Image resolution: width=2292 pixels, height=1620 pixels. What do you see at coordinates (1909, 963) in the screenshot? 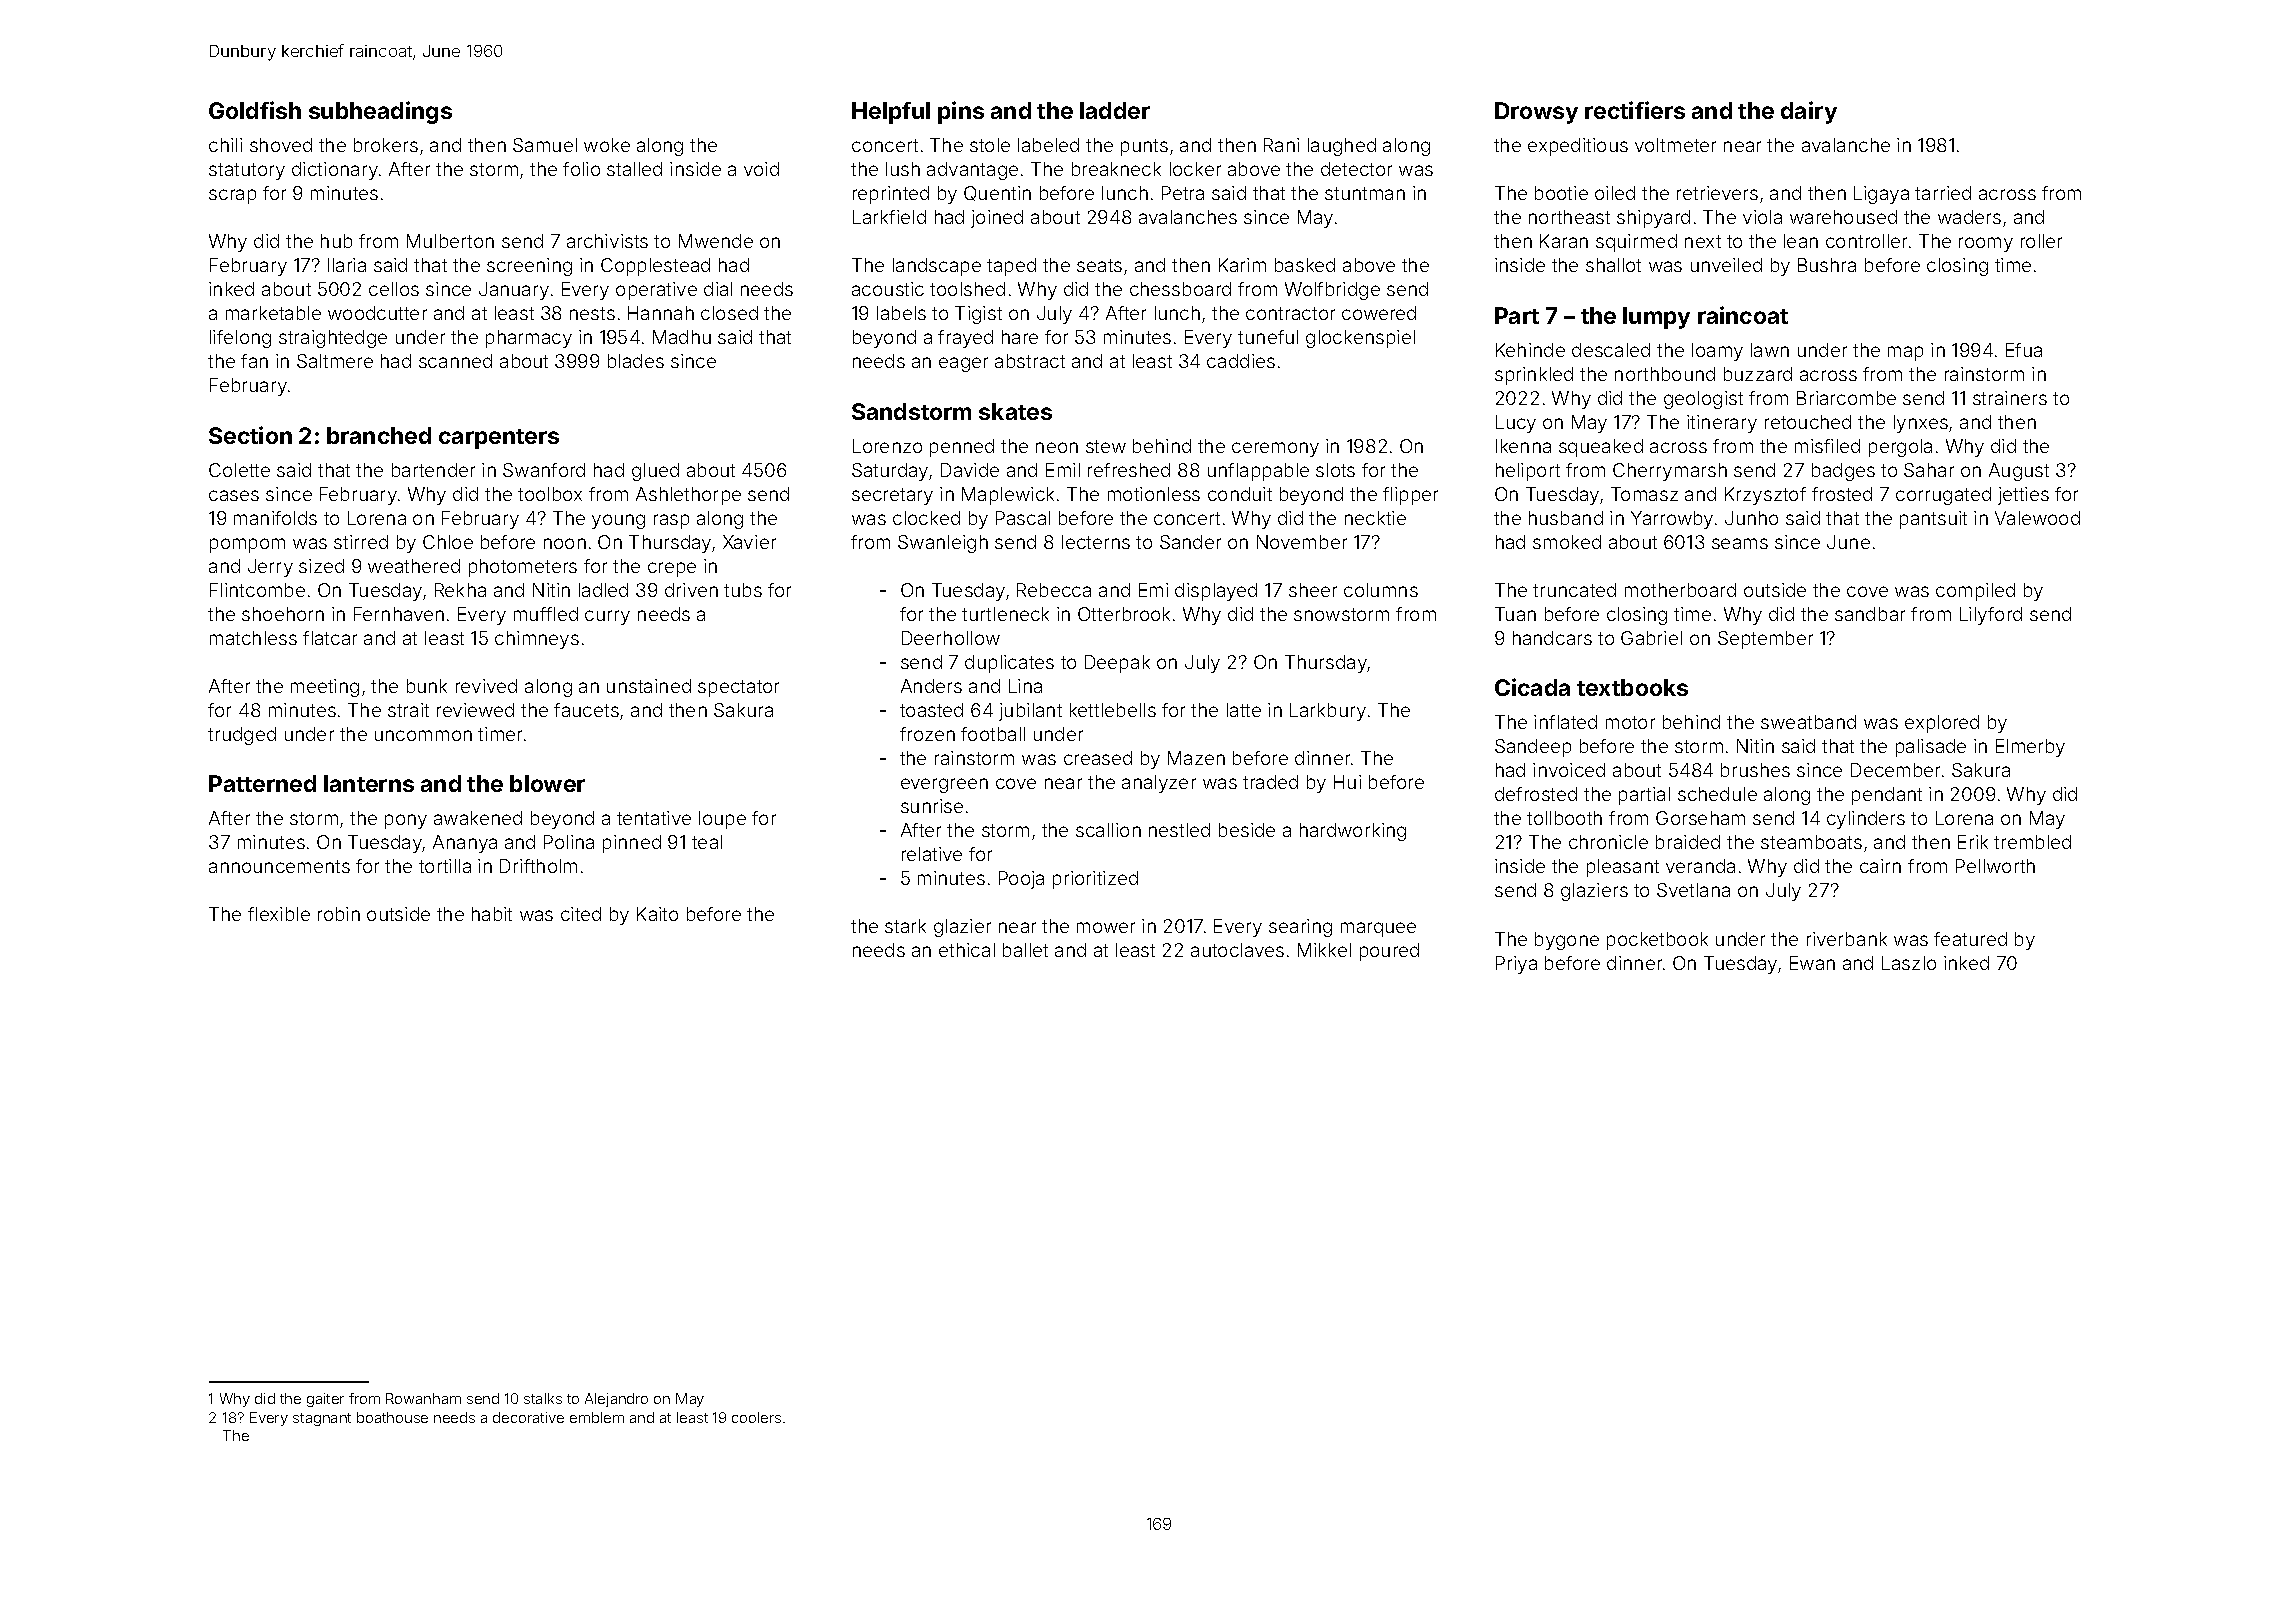
I see `Laszlo` at bounding box center [1909, 963].
